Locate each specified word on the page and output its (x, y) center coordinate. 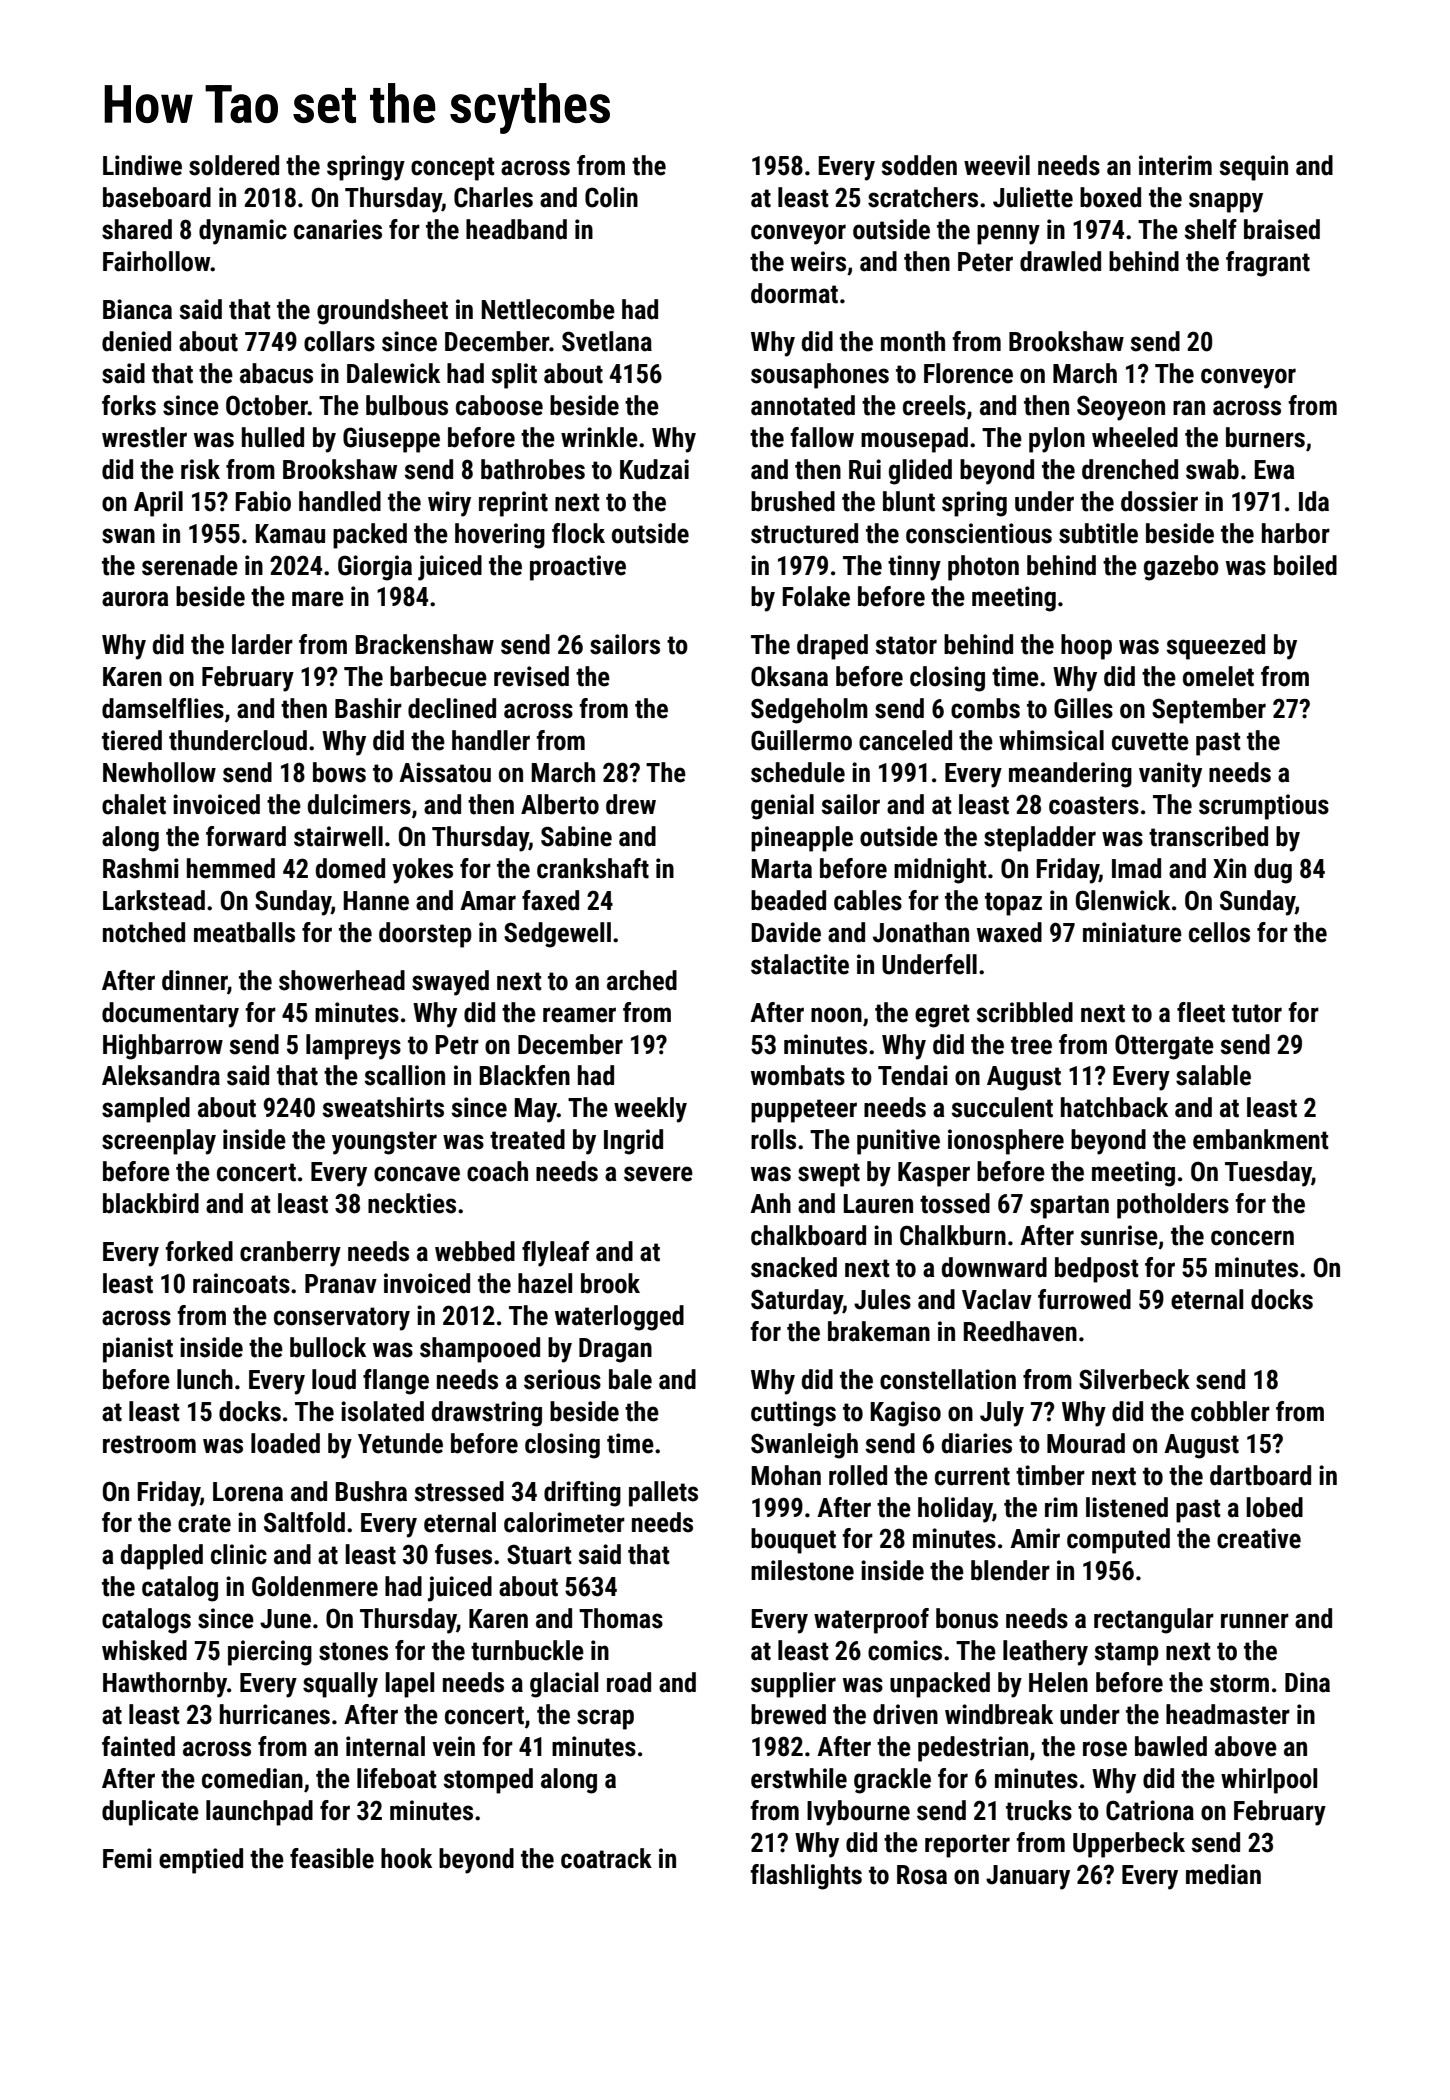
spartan (1069, 1207)
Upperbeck (1129, 1845)
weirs (818, 261)
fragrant (1268, 264)
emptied (201, 1861)
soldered (234, 165)
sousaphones (820, 376)
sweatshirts (383, 1107)
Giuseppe (391, 440)
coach (497, 1171)
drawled (1060, 261)
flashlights (806, 1877)
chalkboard (808, 1235)
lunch (205, 1379)
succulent (1002, 1107)
